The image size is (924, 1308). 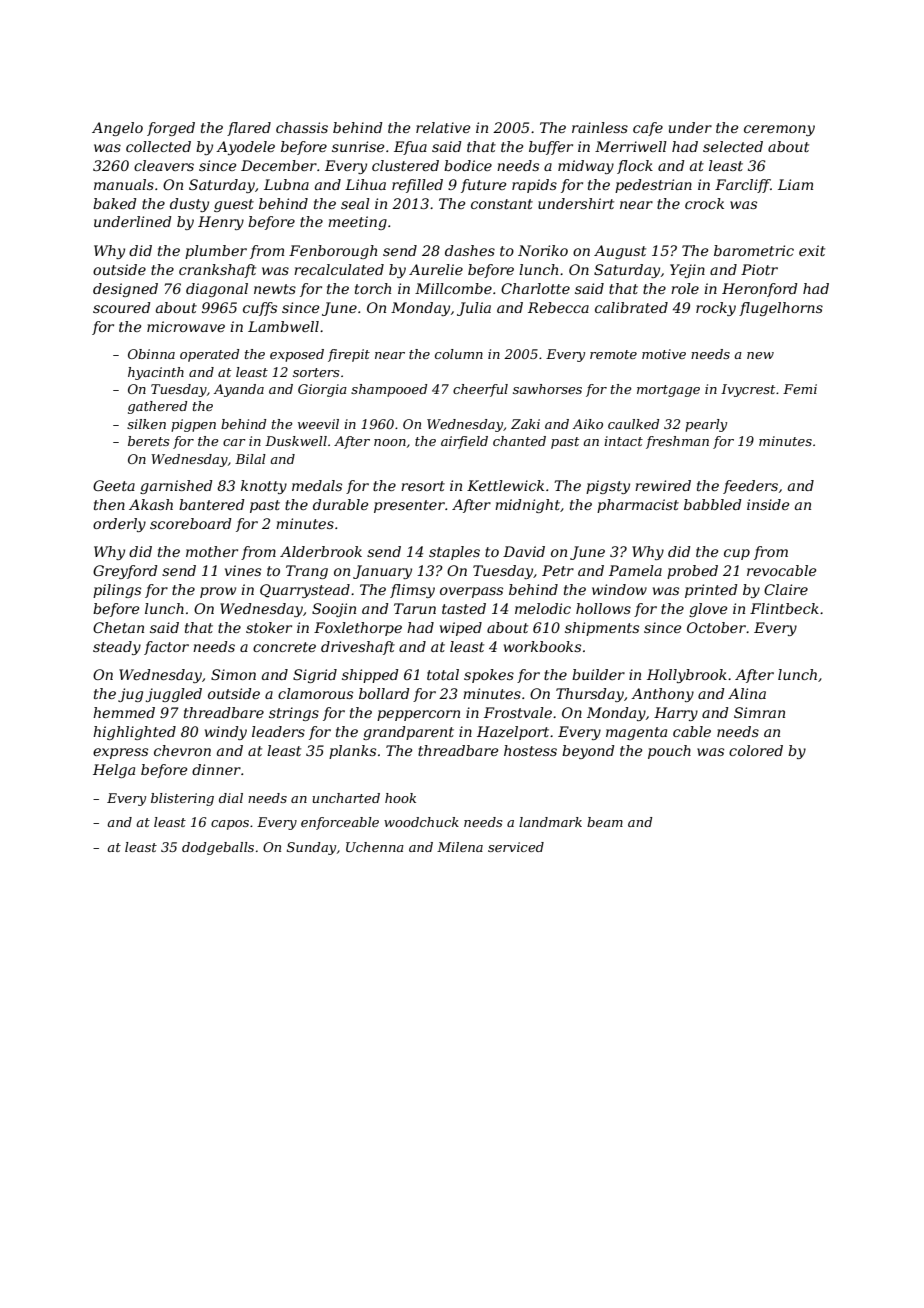 I want to click on Angelo, so click(x=117, y=129).
